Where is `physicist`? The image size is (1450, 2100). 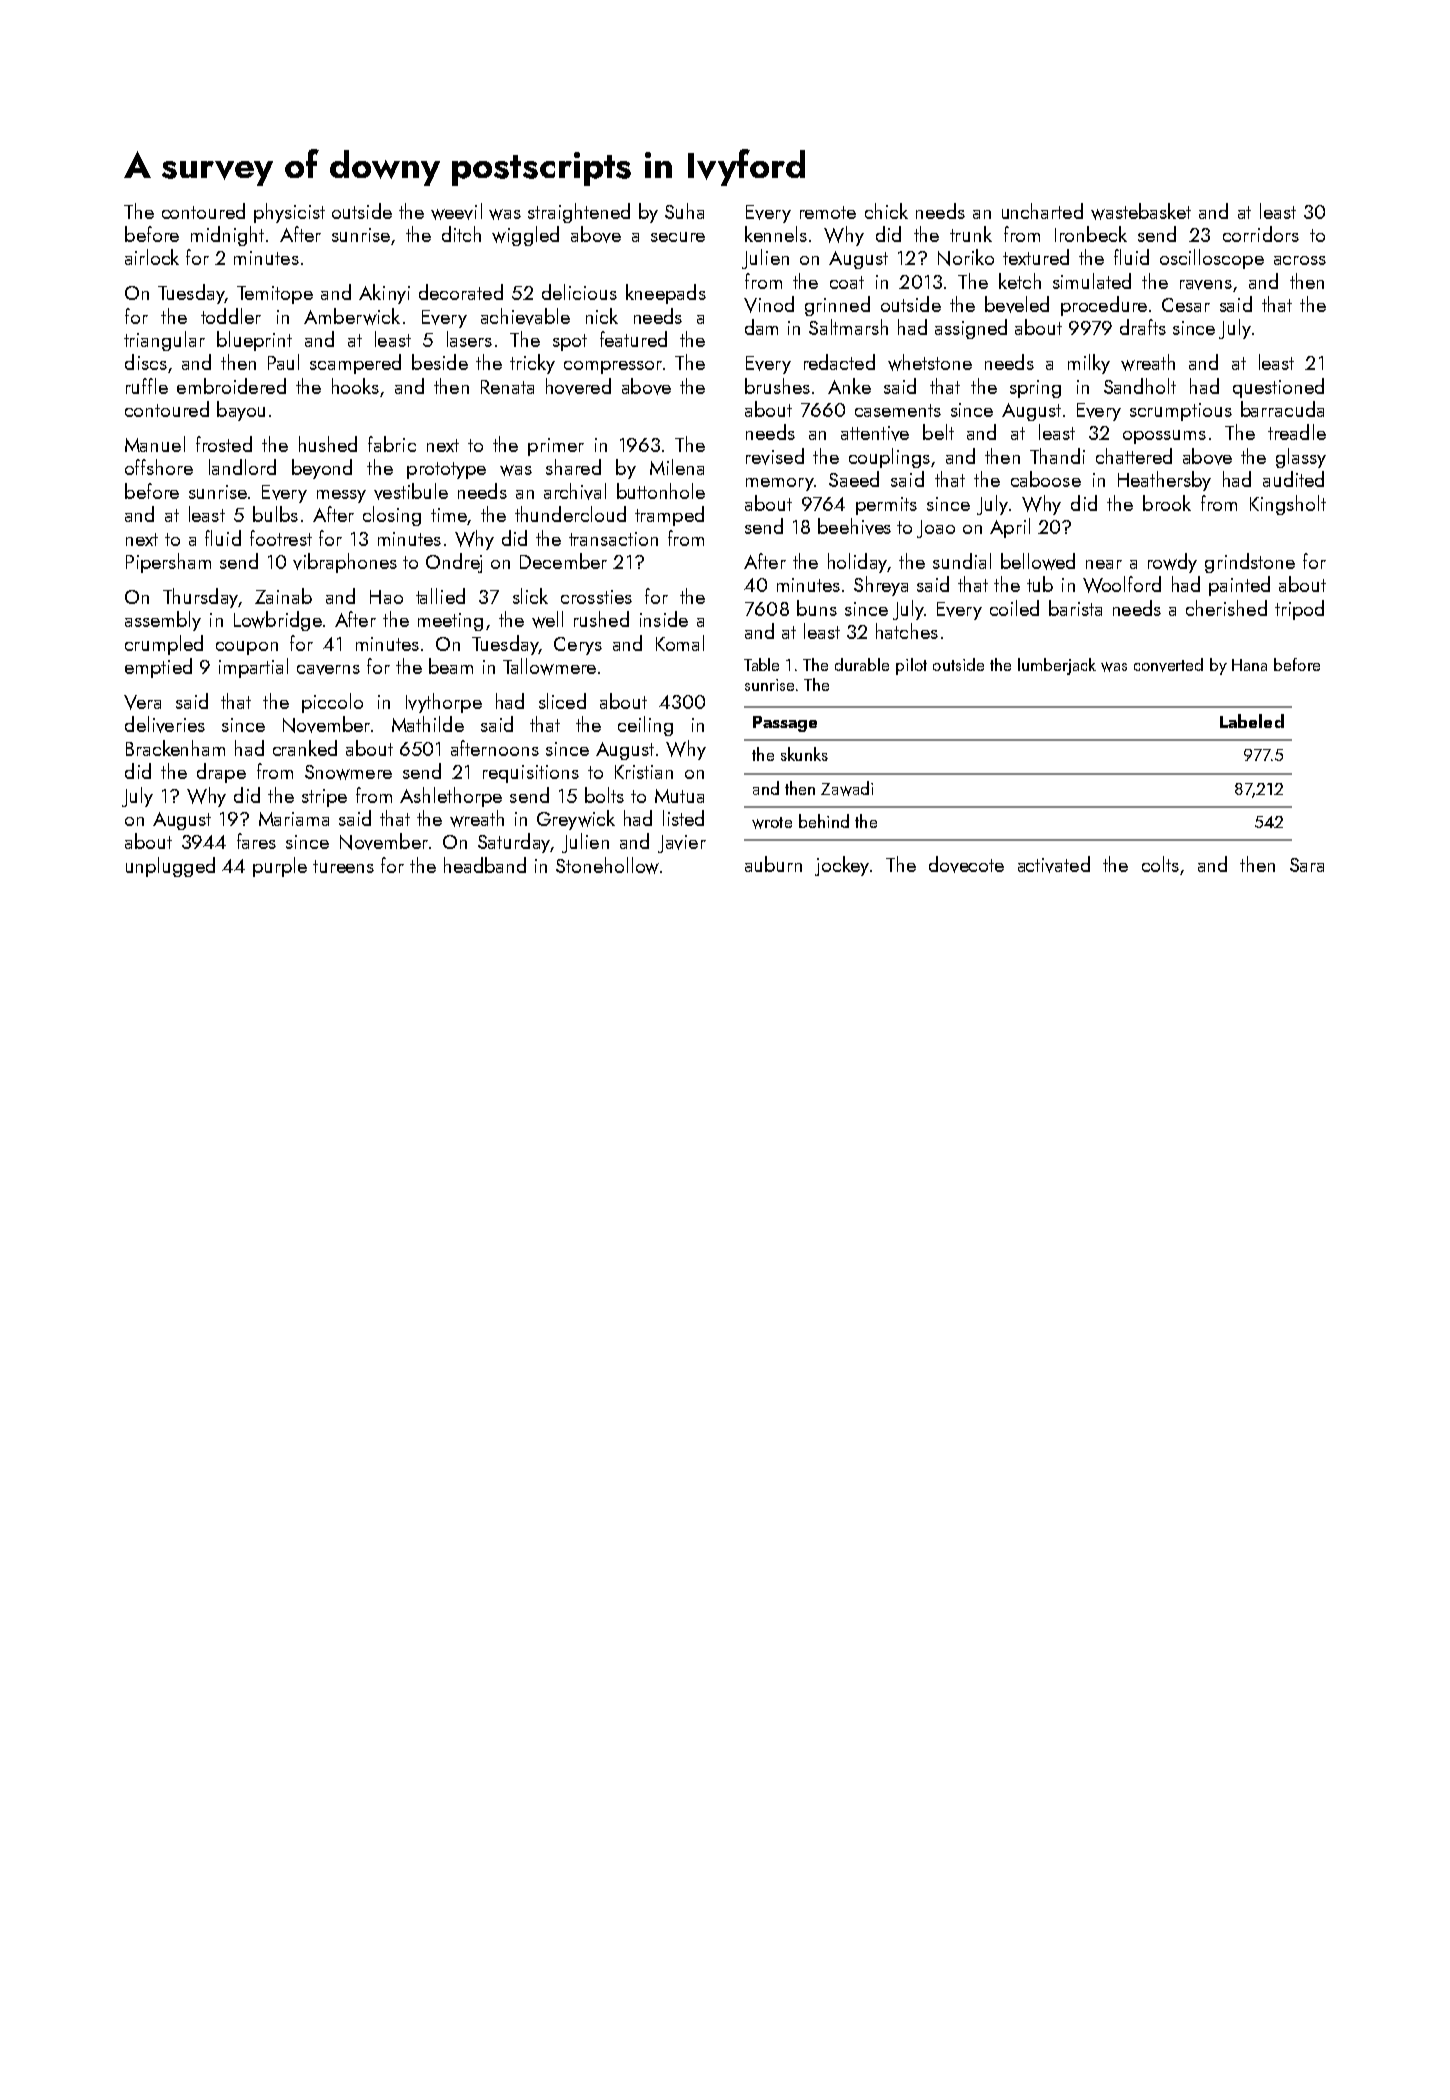
physicist is located at coordinates (289, 213).
